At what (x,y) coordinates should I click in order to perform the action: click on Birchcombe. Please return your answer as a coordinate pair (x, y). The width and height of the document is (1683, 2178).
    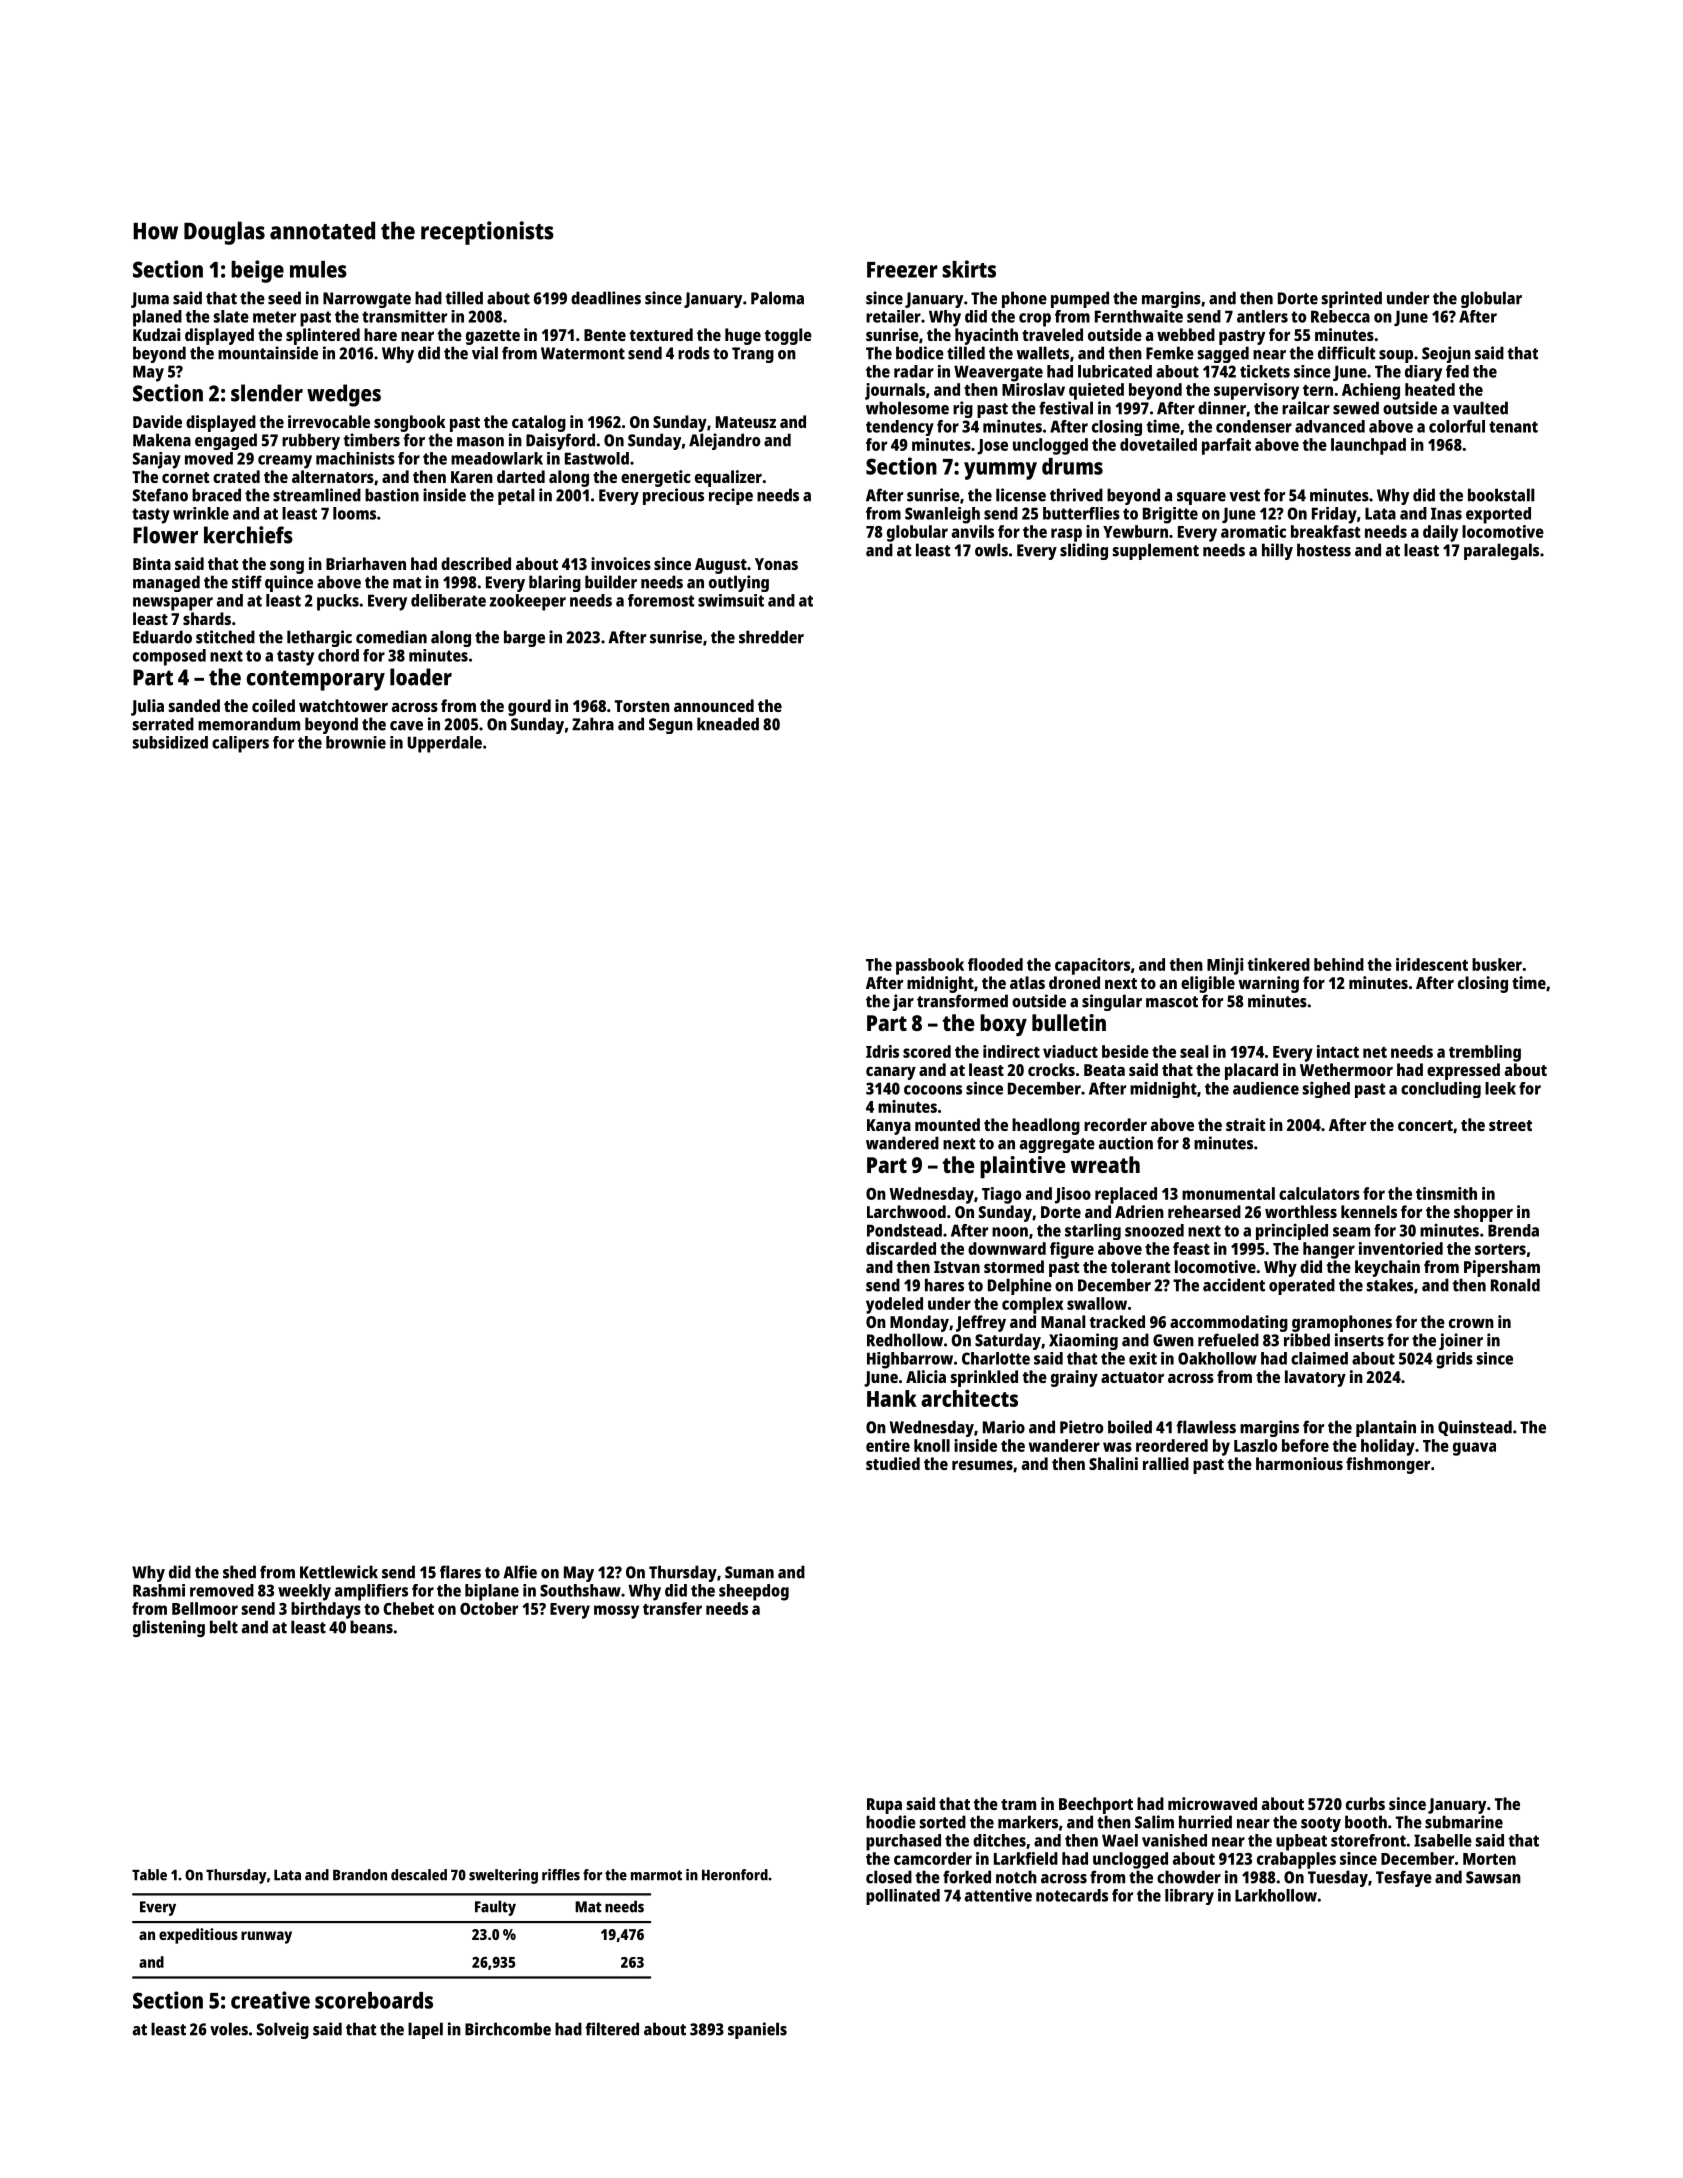
    Looking at the image, I should click on (508, 2029).
